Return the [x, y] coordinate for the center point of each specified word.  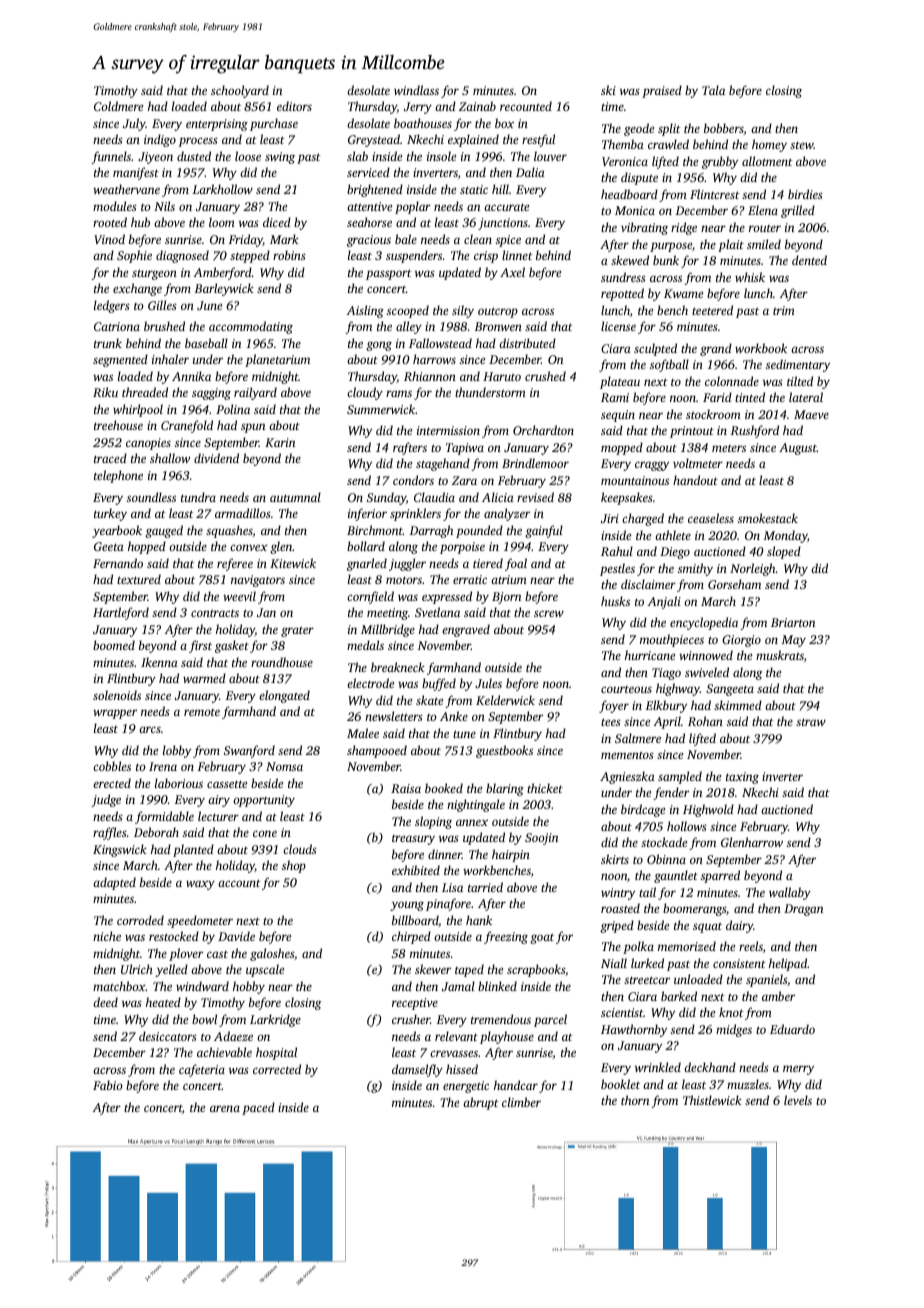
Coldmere [118, 106]
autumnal [295, 497]
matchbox [119, 986]
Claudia [434, 497]
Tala [713, 90]
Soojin [541, 839]
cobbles [112, 766]
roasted [620, 908]
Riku [105, 392]
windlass [416, 90]
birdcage [643, 810]
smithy [695, 569]
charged [643, 519]
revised [535, 497]
